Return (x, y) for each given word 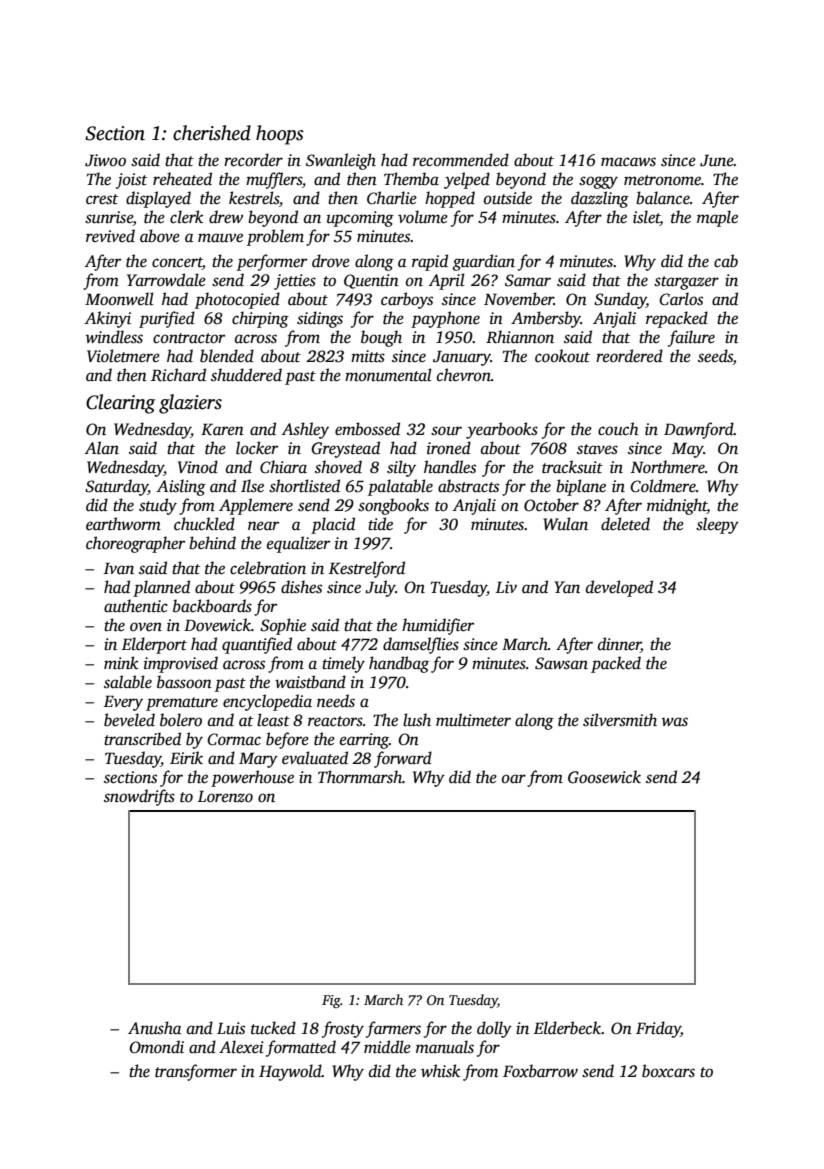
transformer (196, 1072)
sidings (320, 319)
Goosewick (604, 777)
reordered (629, 356)
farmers (393, 1029)
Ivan (119, 568)
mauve (220, 237)
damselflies (421, 645)
